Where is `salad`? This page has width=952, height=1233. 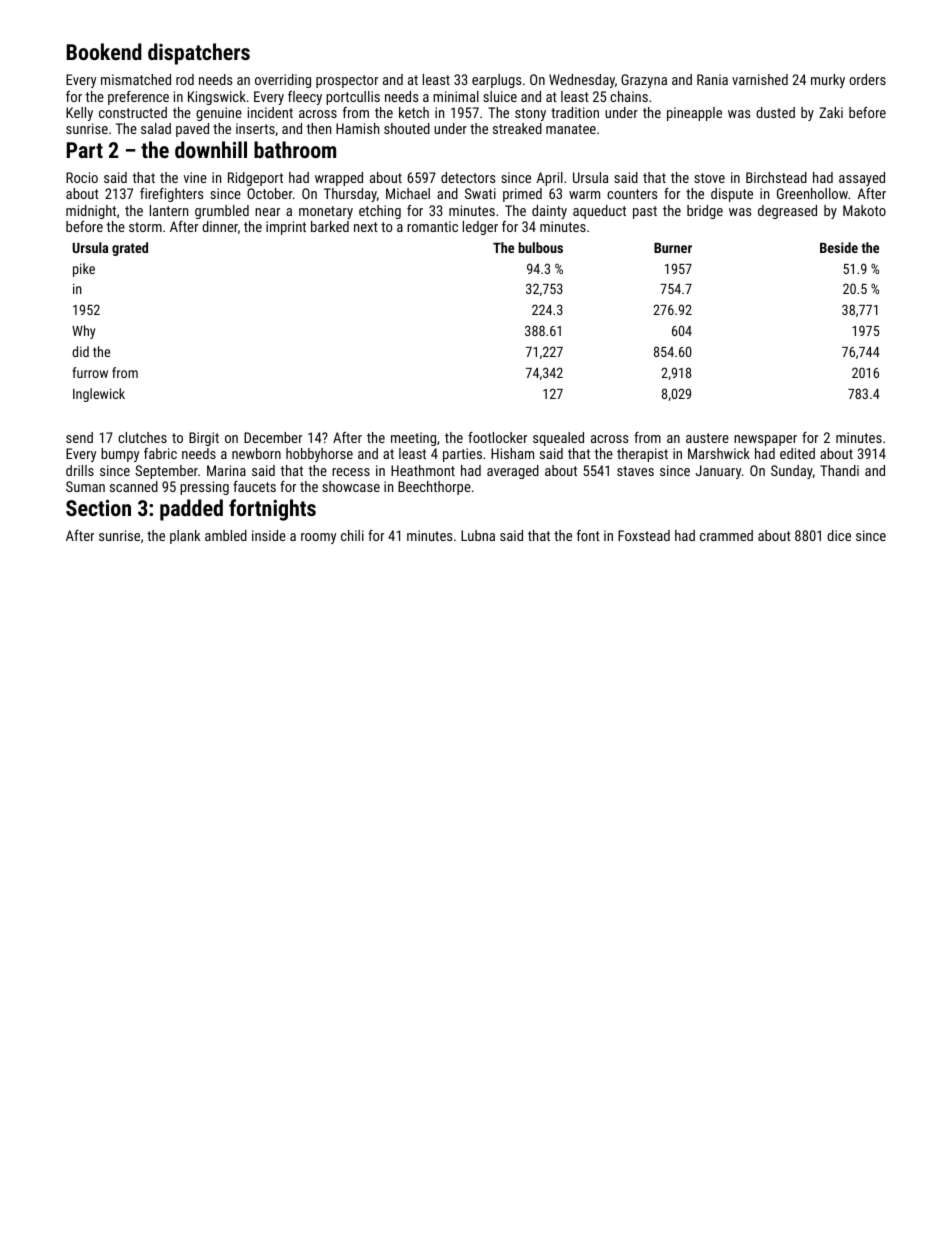
salad is located at coordinates (156, 128).
